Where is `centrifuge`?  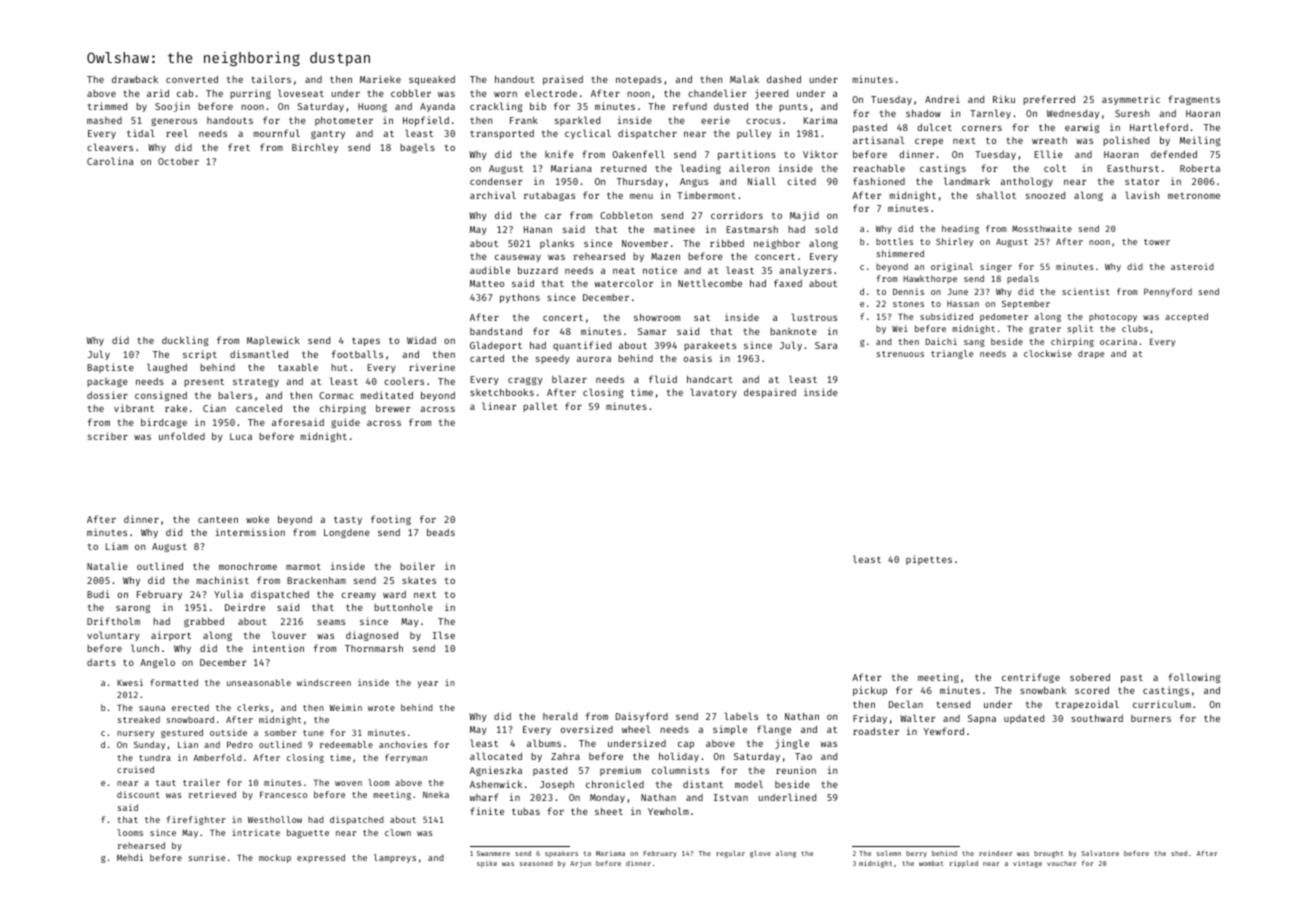 centrifuge is located at coordinates (1031, 678).
